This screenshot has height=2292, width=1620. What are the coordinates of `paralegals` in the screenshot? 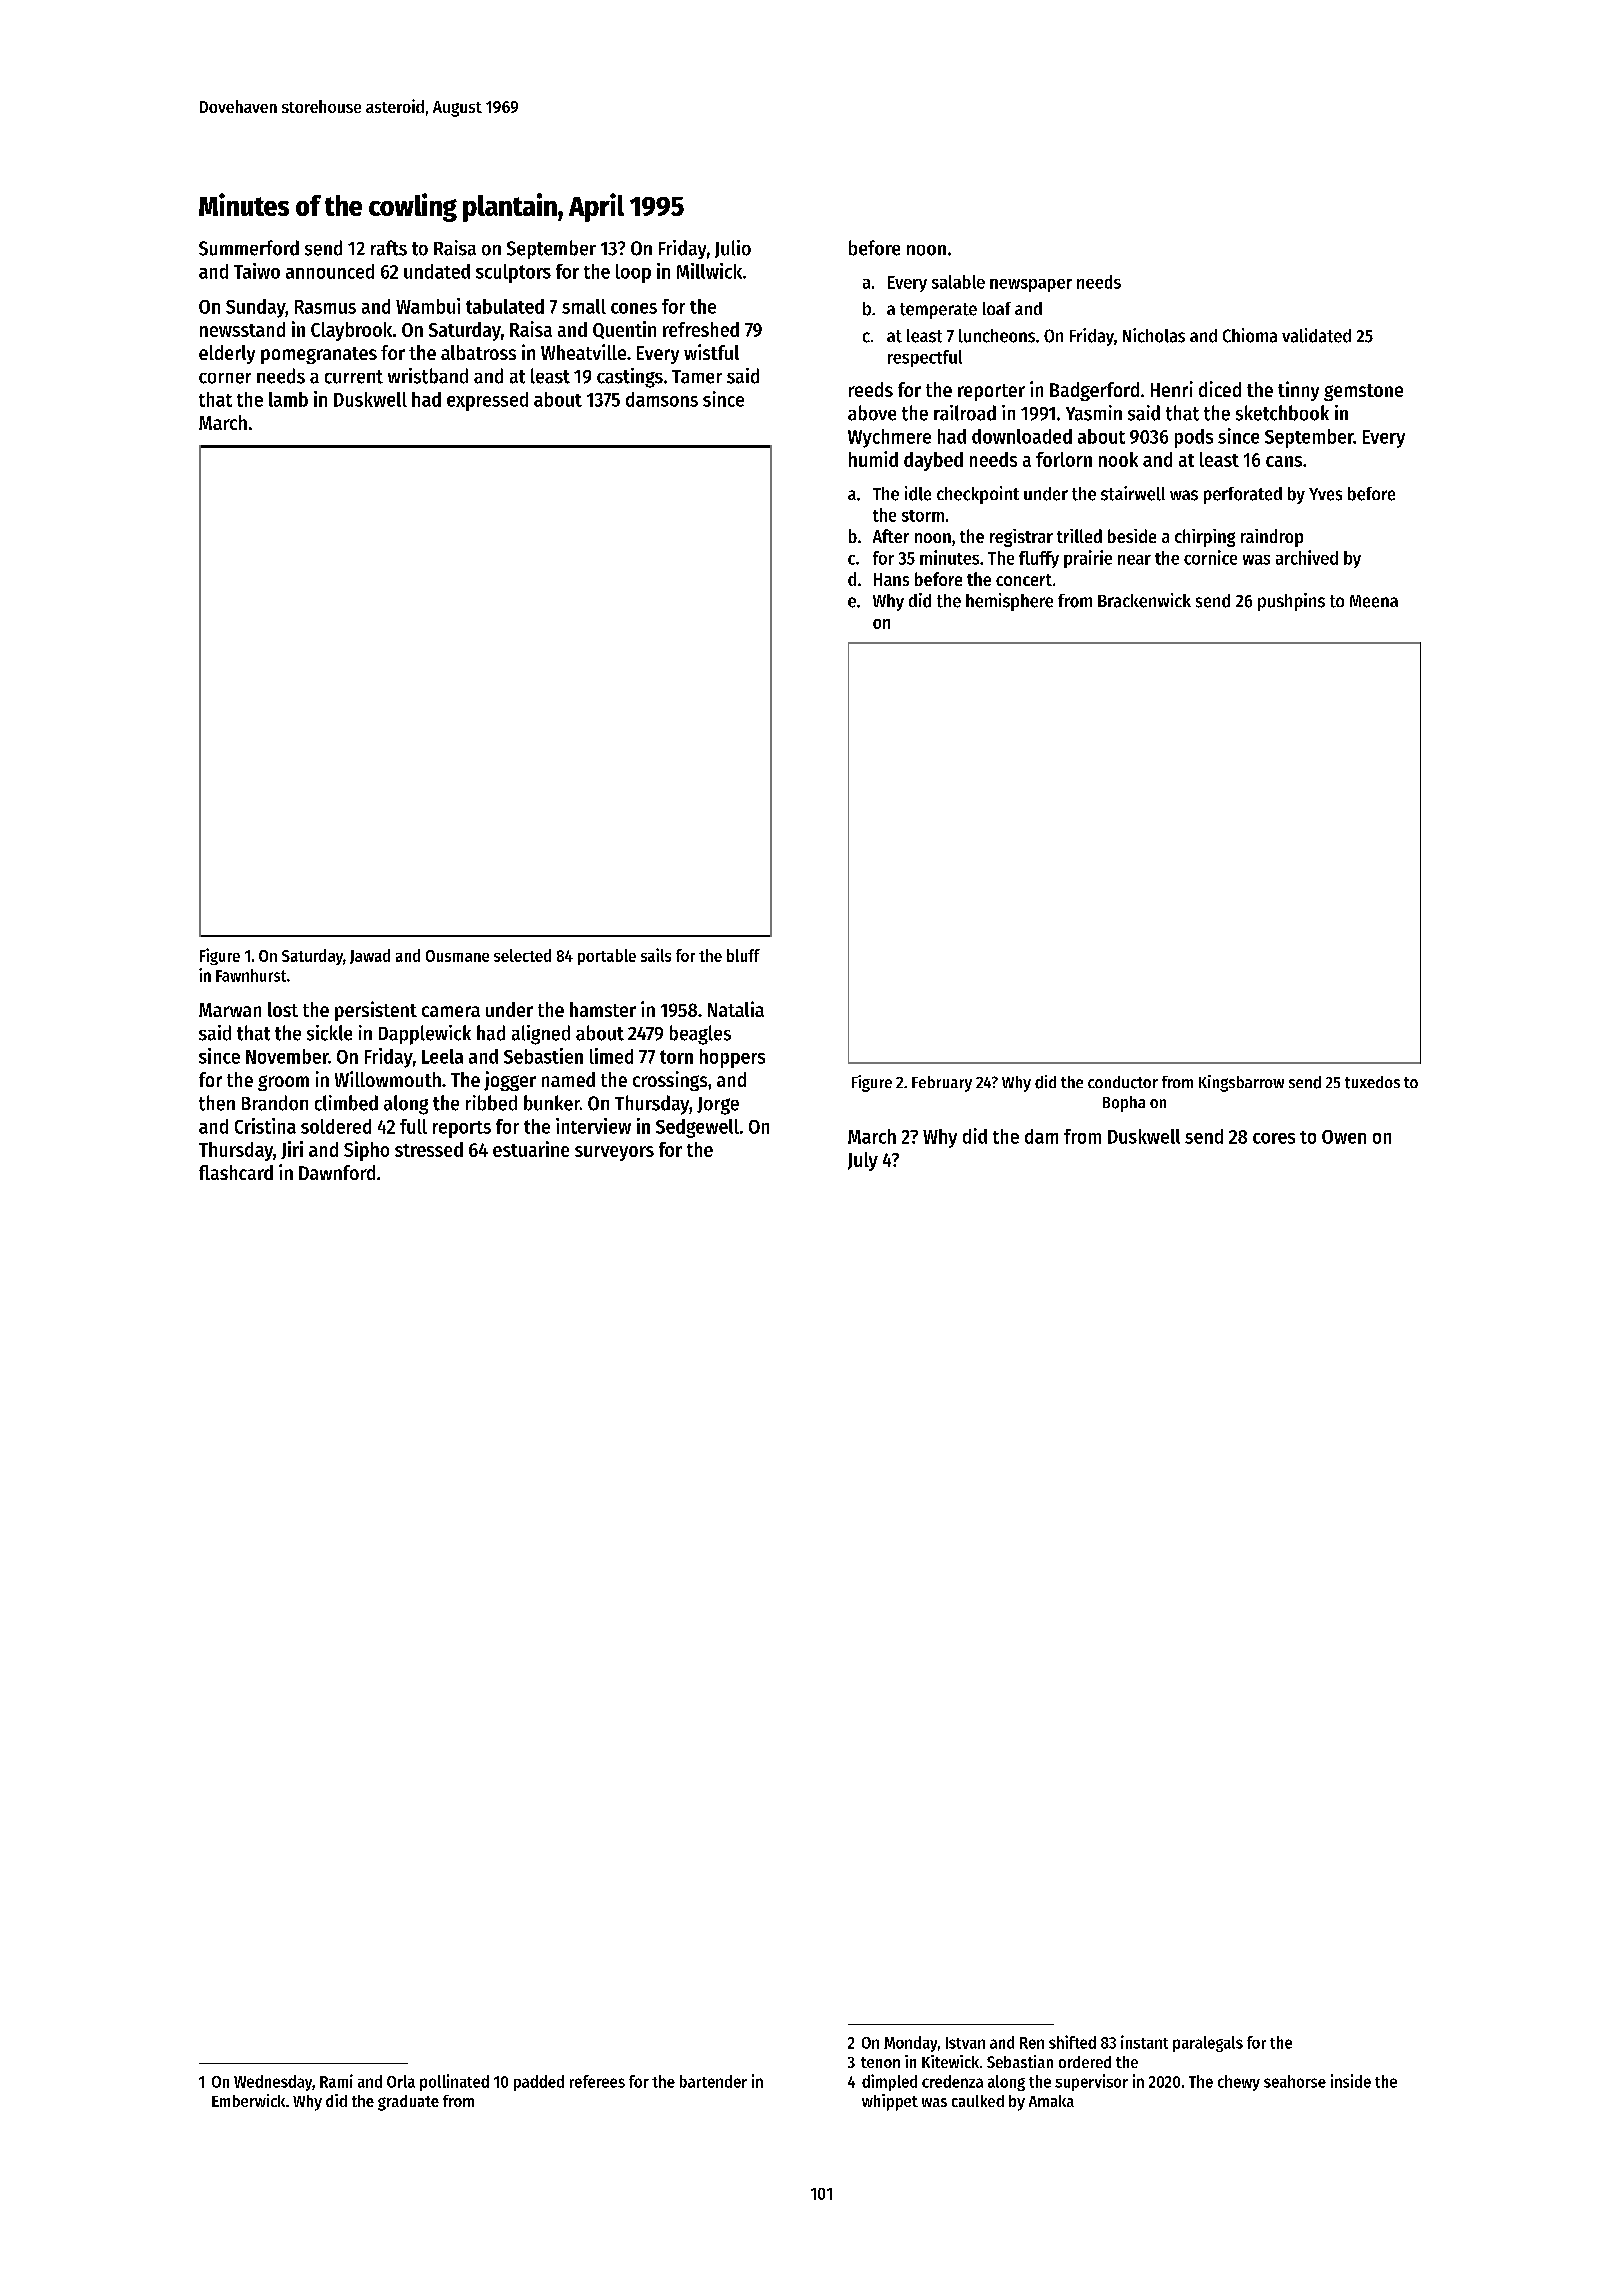 It's located at (1208, 2044).
